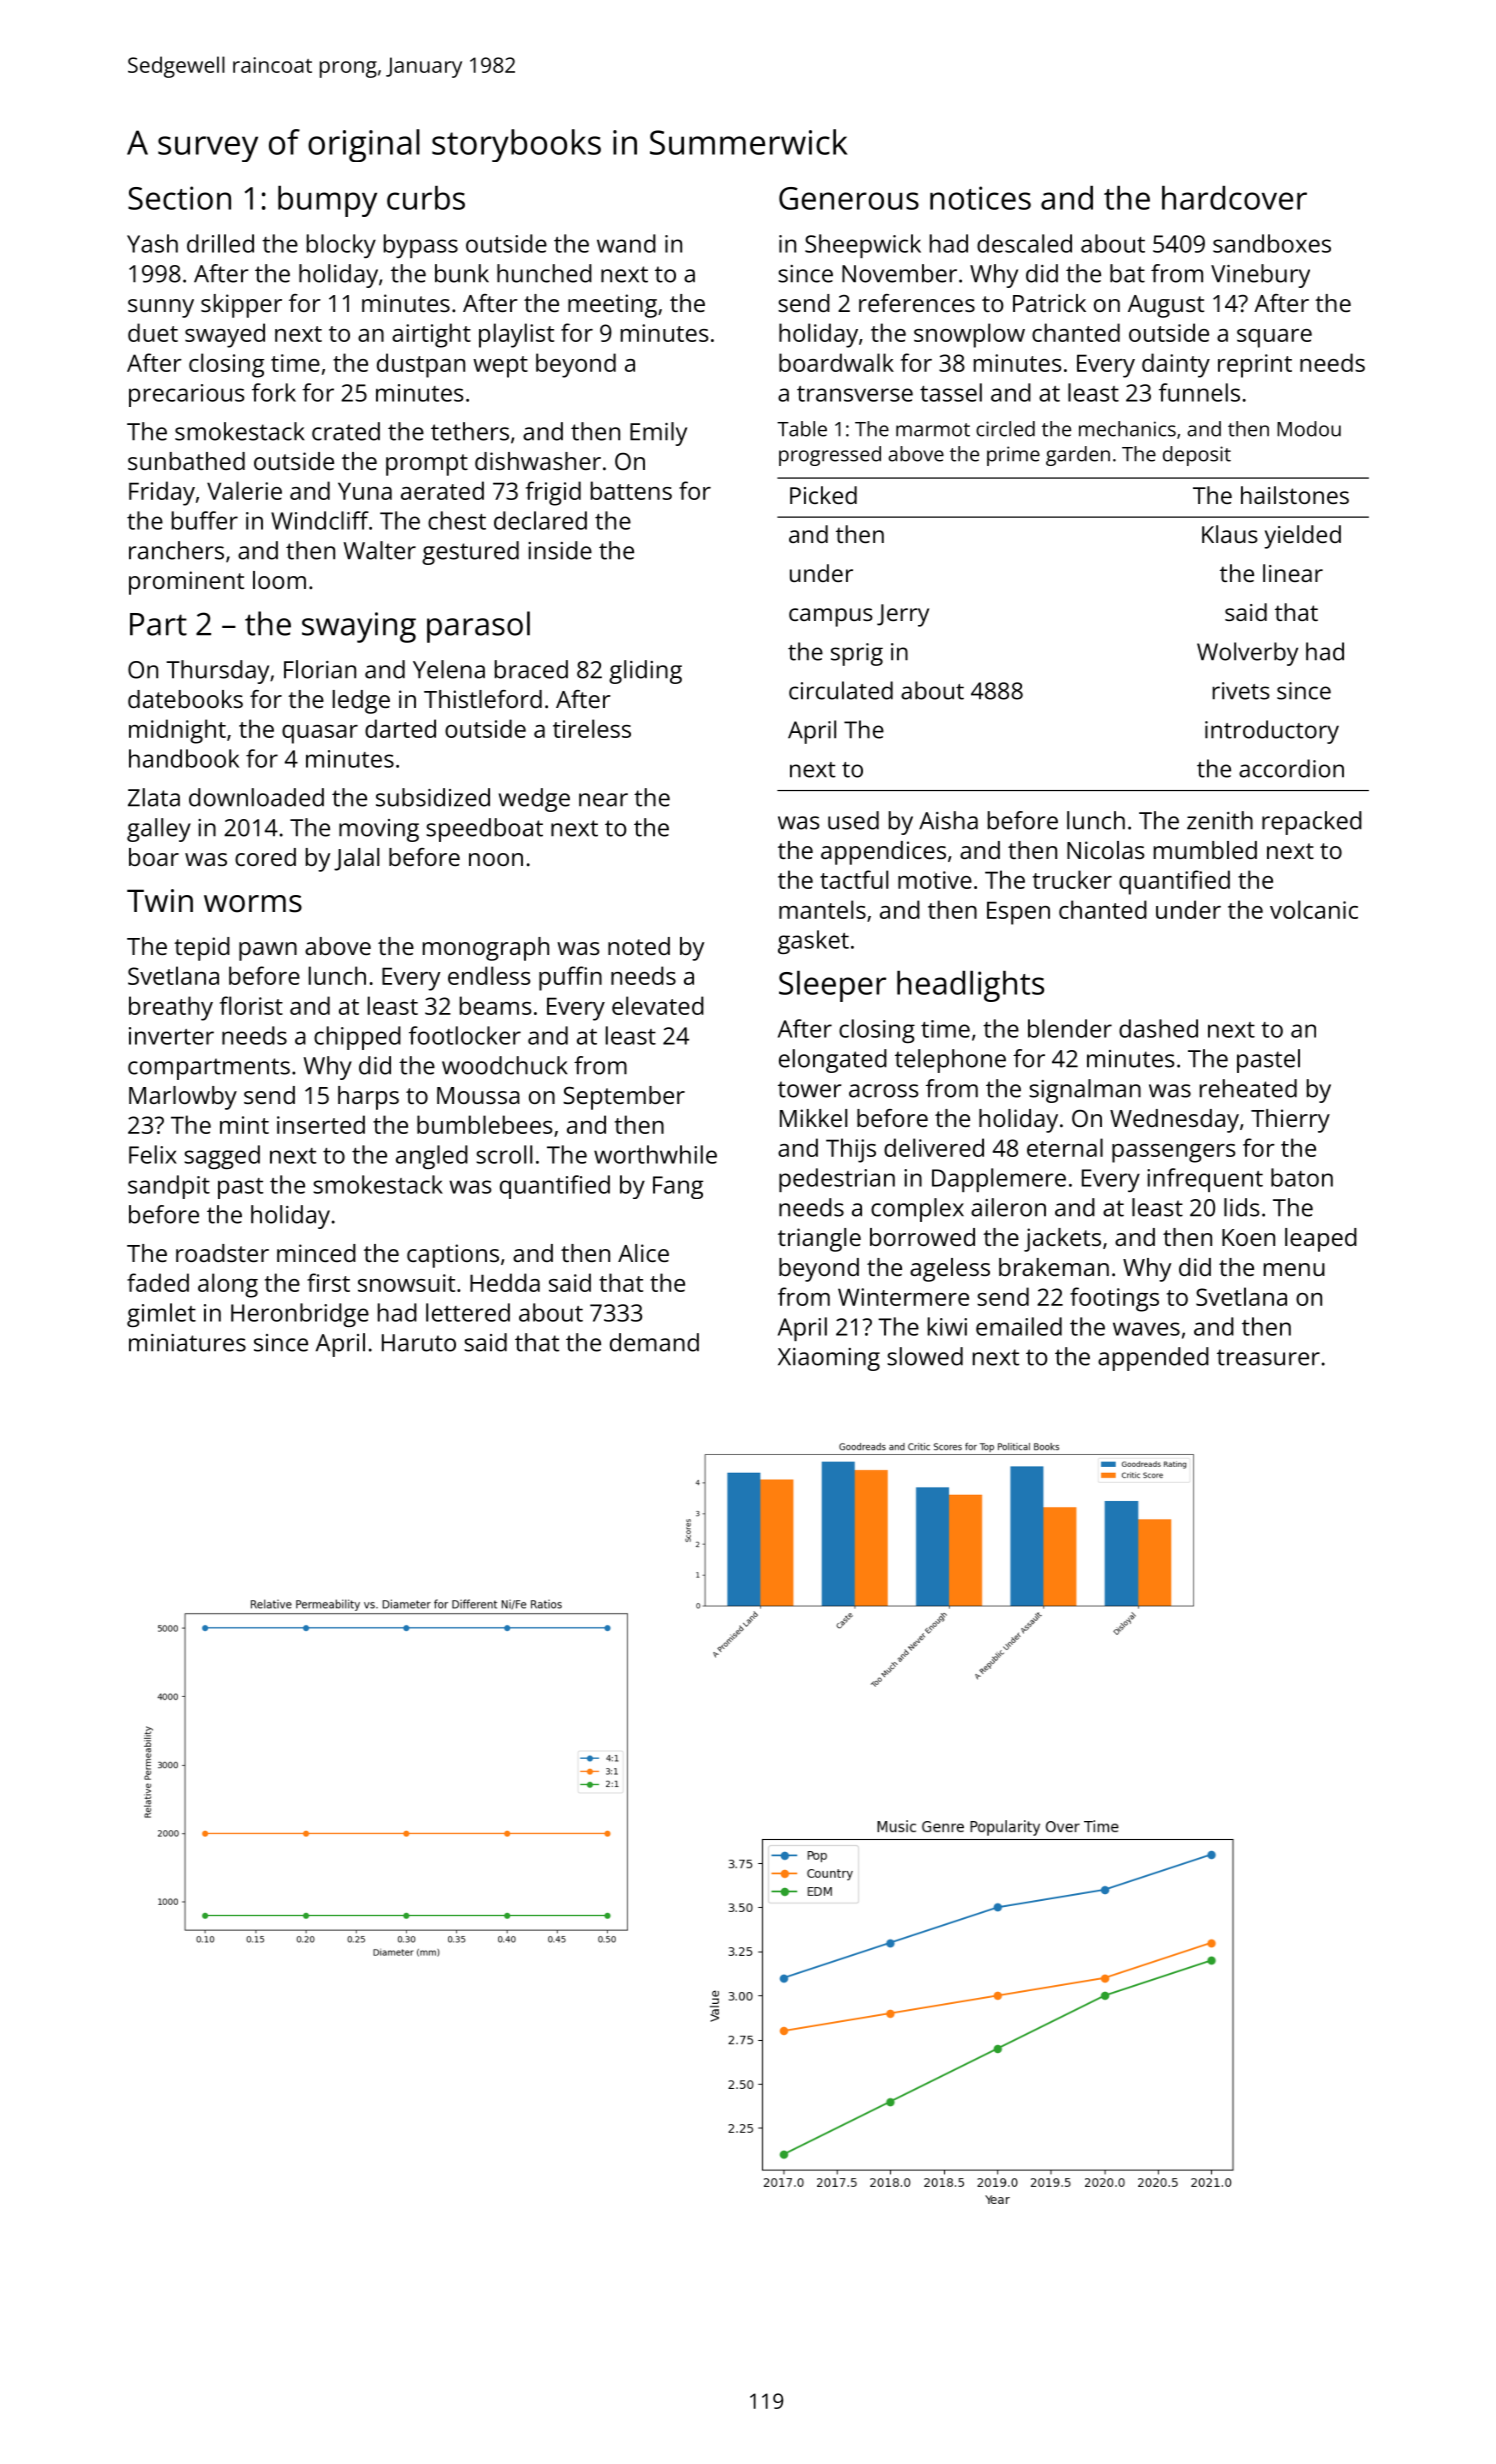 The height and width of the image is (2464, 1496). What do you see at coordinates (462, 273) in the image?
I see `bunk` at bounding box center [462, 273].
